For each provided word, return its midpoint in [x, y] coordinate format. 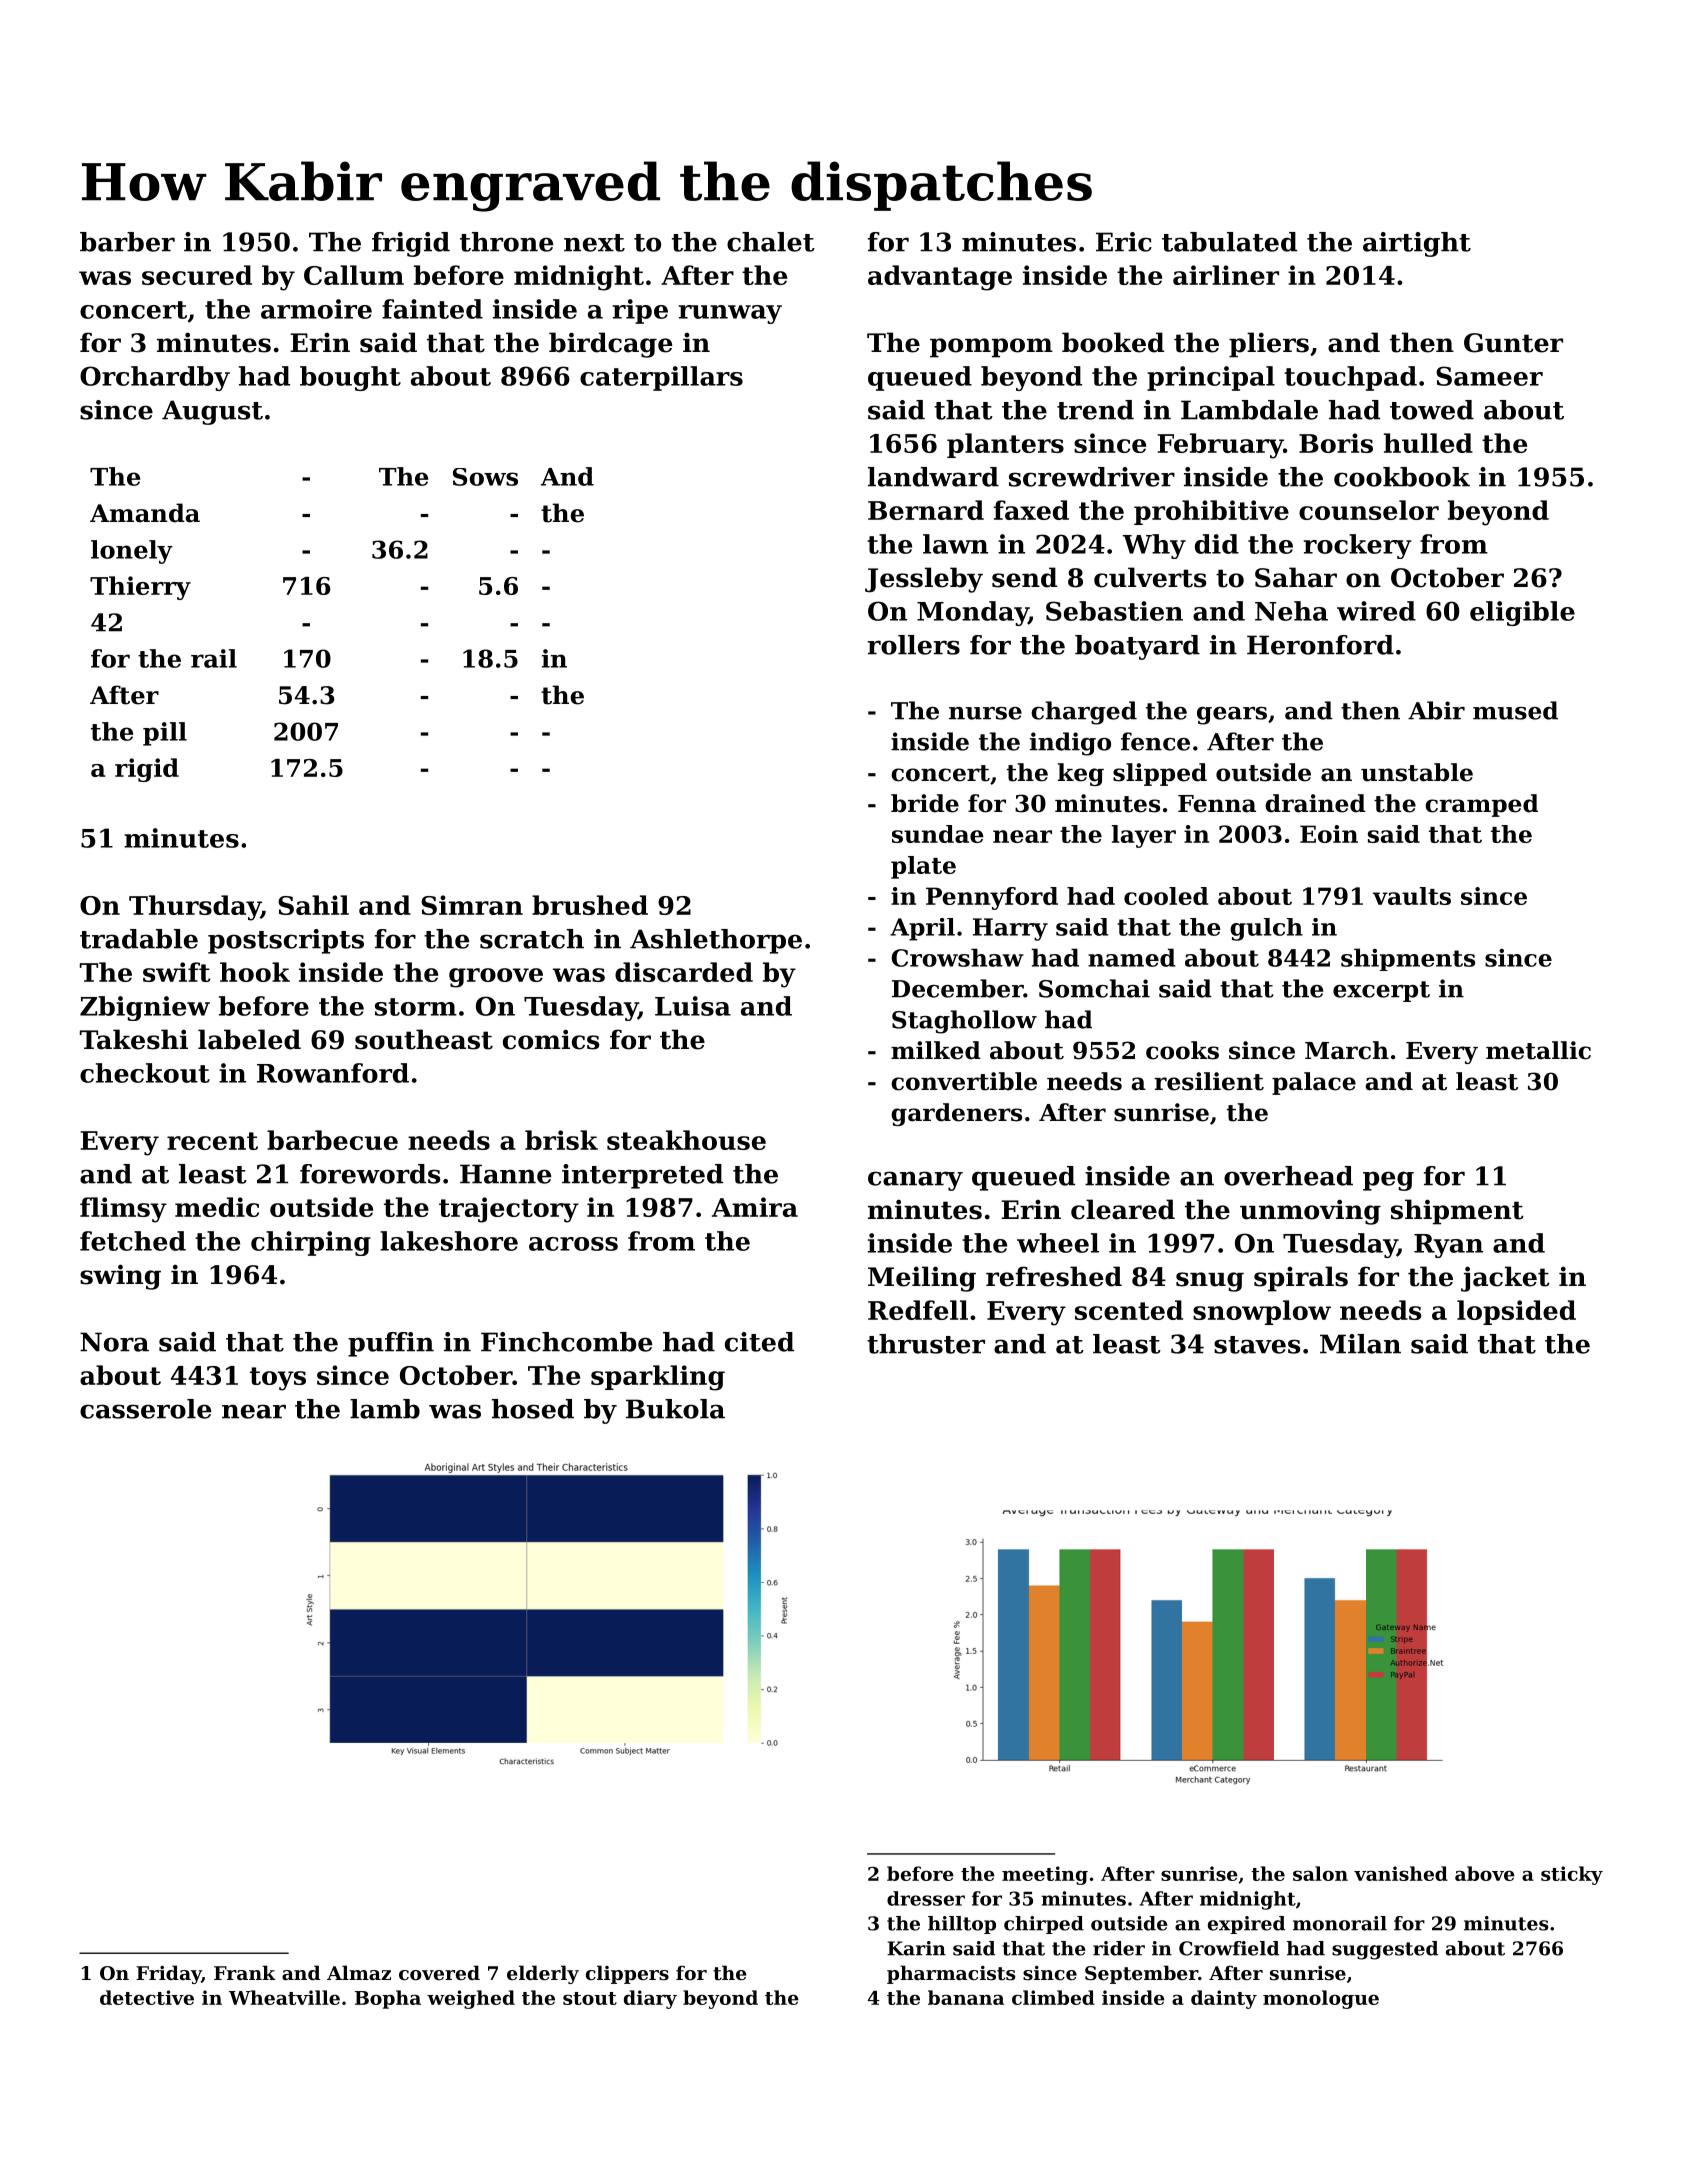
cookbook [1402, 477]
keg [1081, 774]
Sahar [1296, 577]
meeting [1045, 1875]
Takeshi [134, 1039]
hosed [533, 1409]
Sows [485, 477]
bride [925, 803]
